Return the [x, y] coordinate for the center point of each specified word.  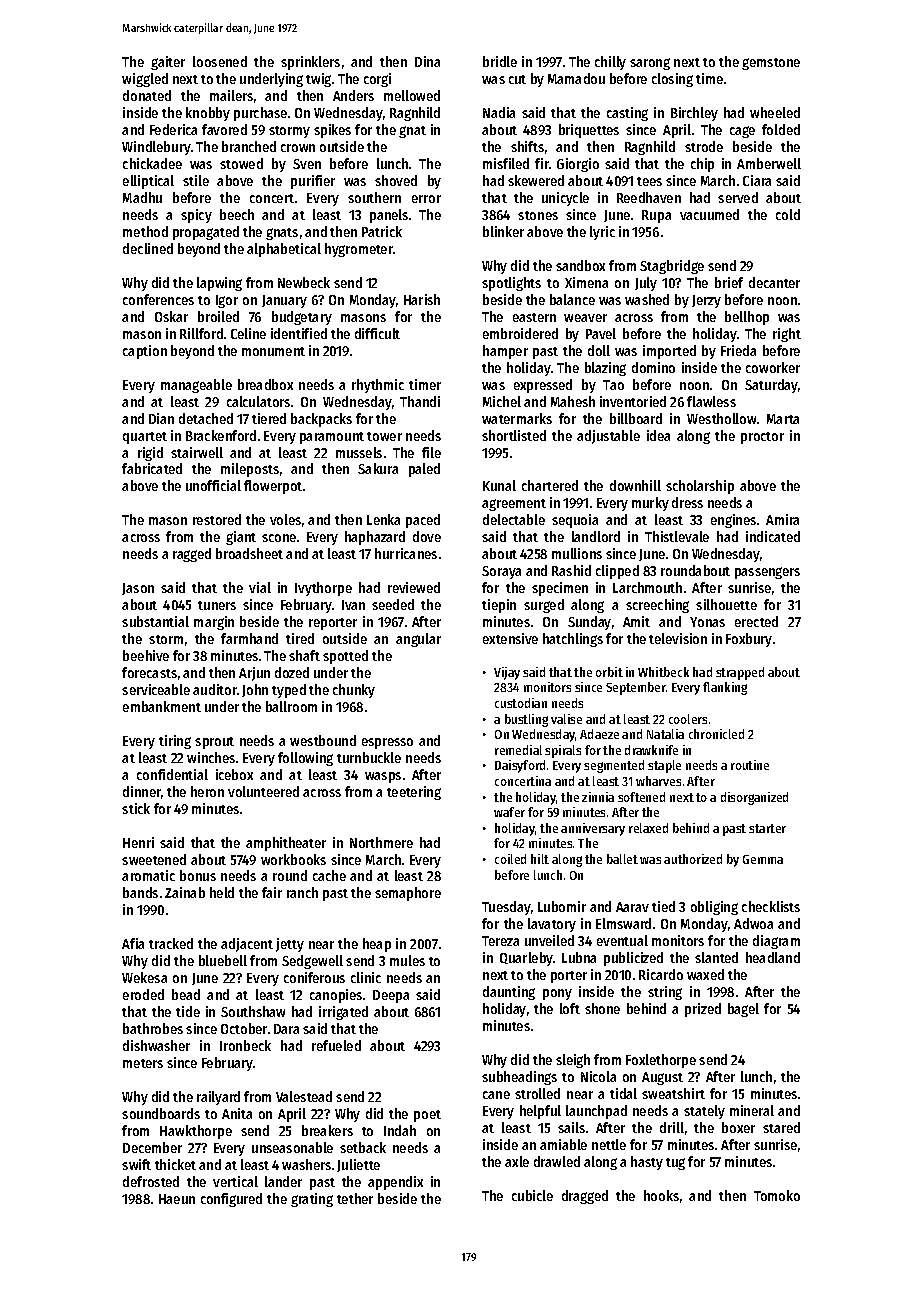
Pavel [601, 333]
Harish [422, 299]
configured [231, 1200]
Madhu [142, 197]
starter [767, 828]
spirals [563, 751]
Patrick [382, 231]
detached [206, 418]
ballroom [291, 706]
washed [647, 299]
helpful [540, 1112]
